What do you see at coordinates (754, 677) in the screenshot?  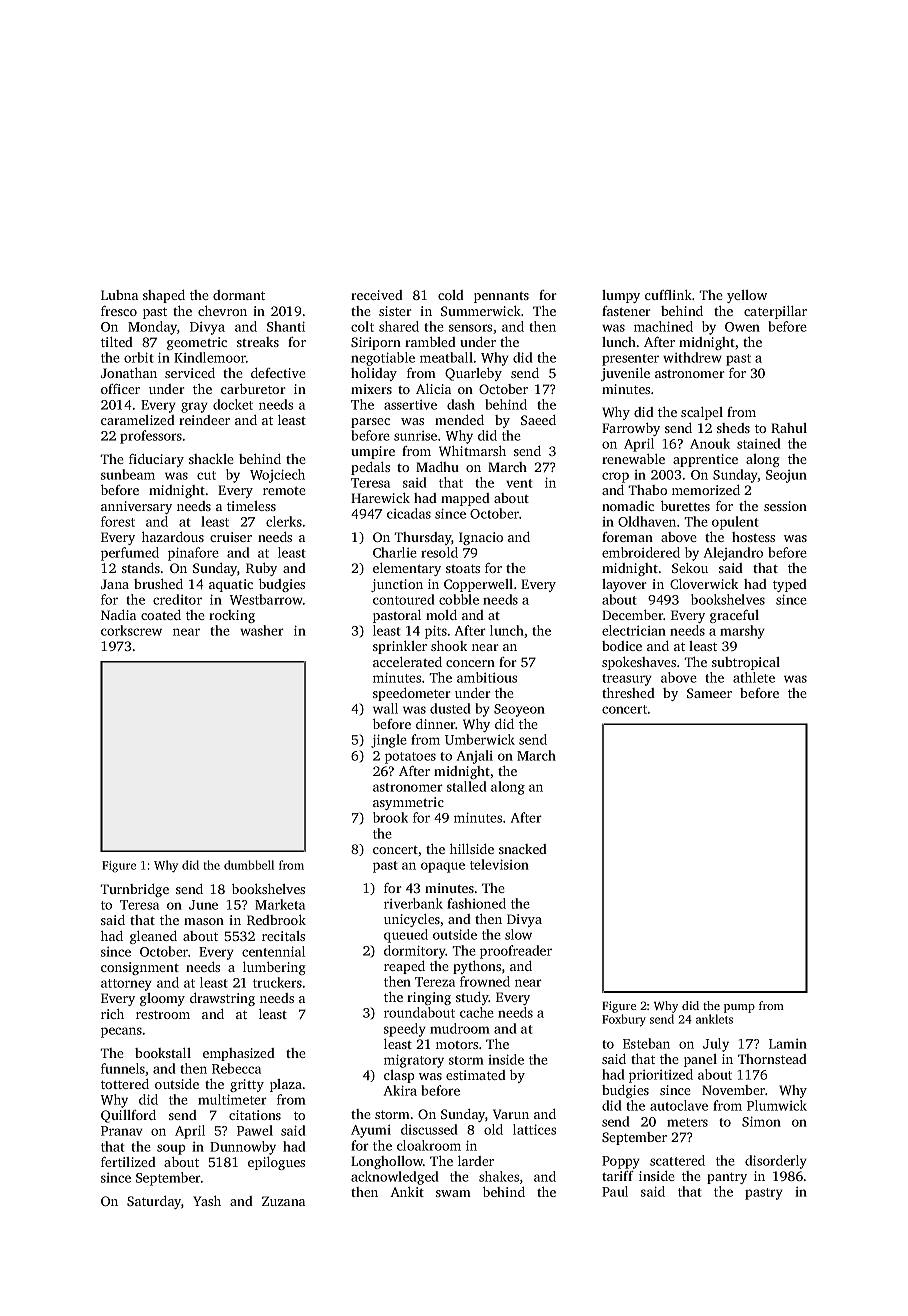 I see `athlete` at bounding box center [754, 677].
